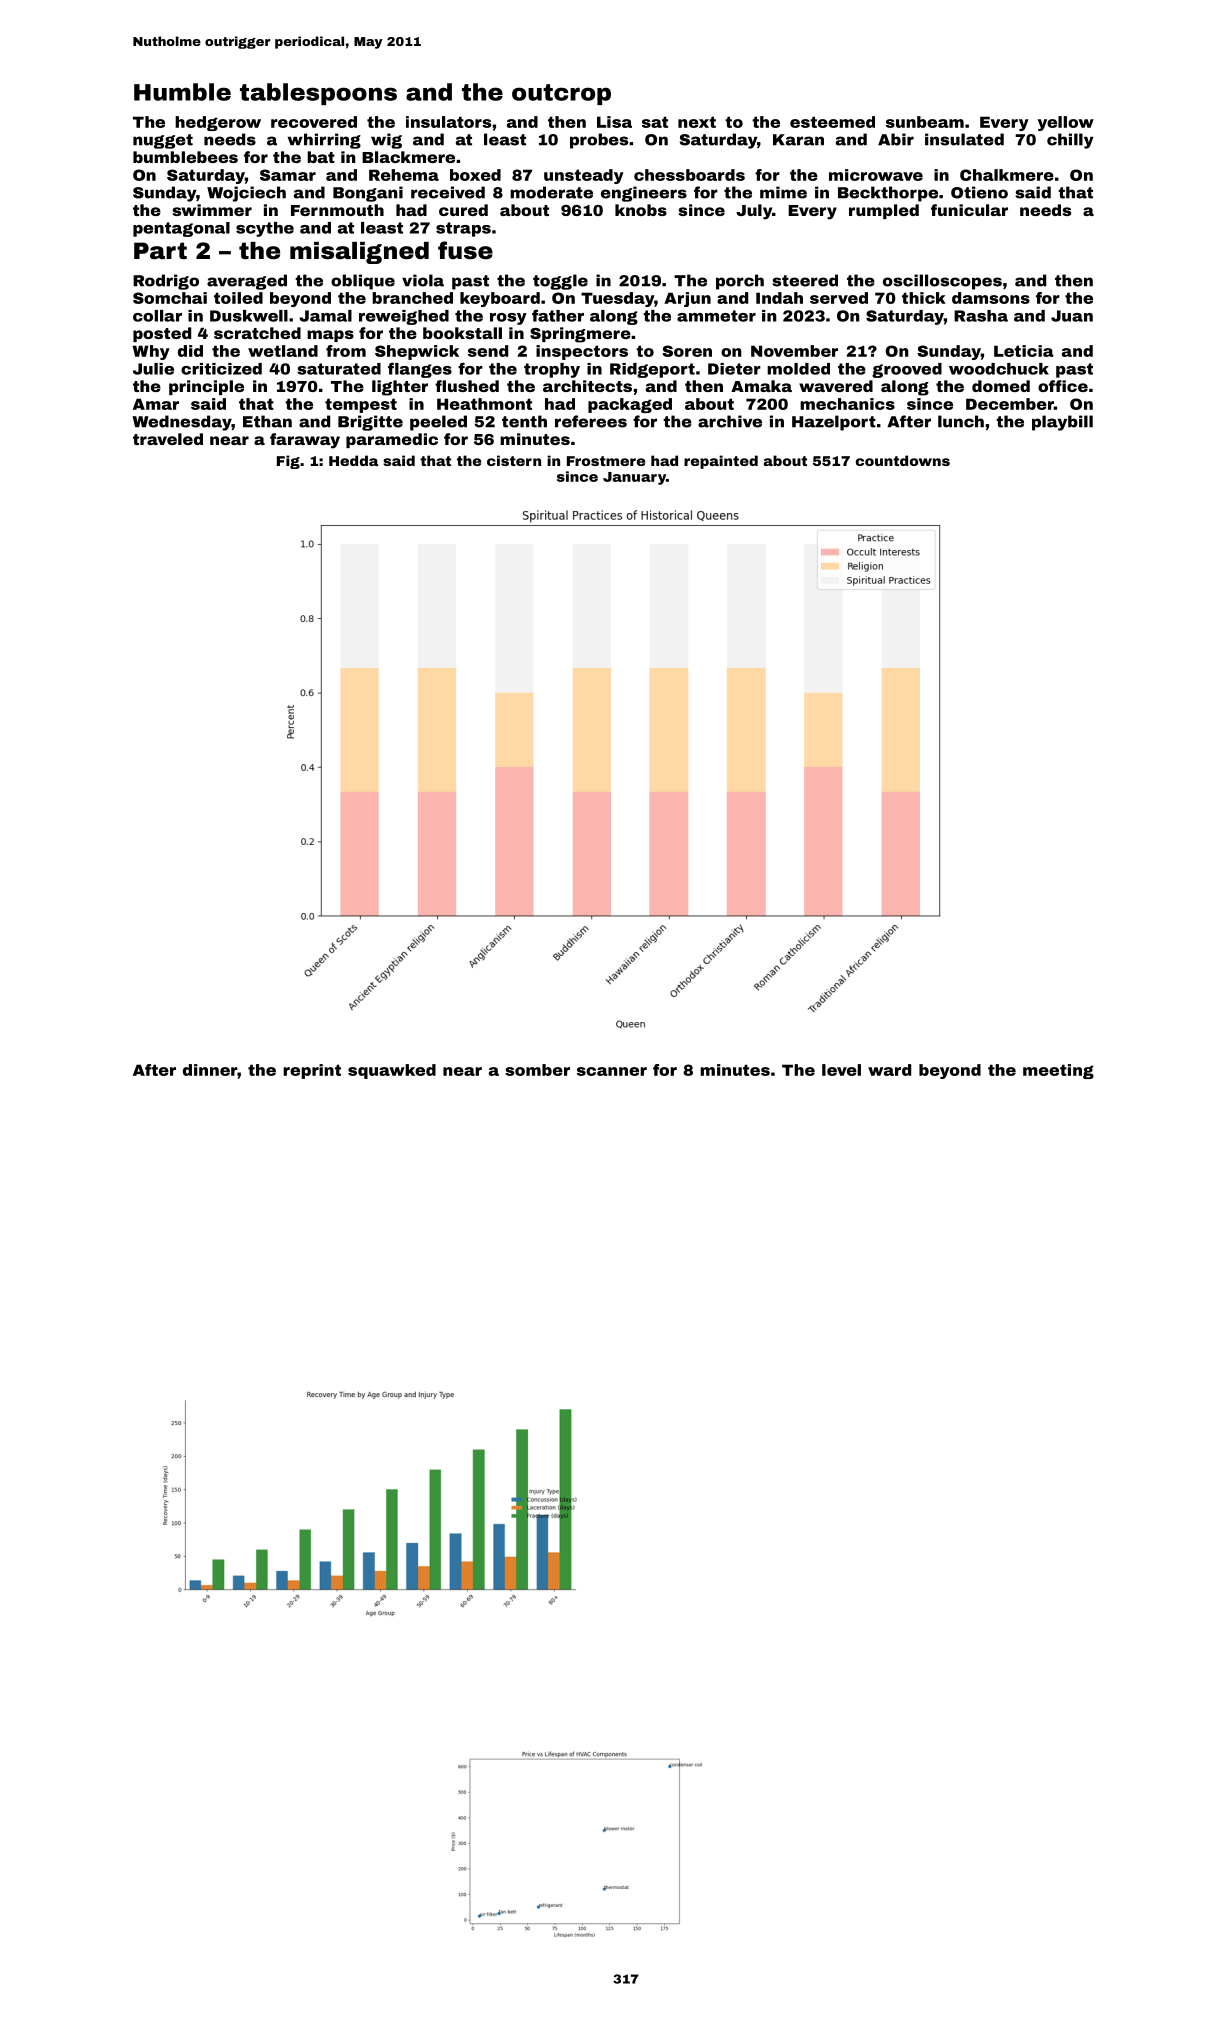 Image resolution: width=1226 pixels, height=2020 pixels. Describe the element at coordinates (903, 460) in the page. I see `countdowns` at that location.
